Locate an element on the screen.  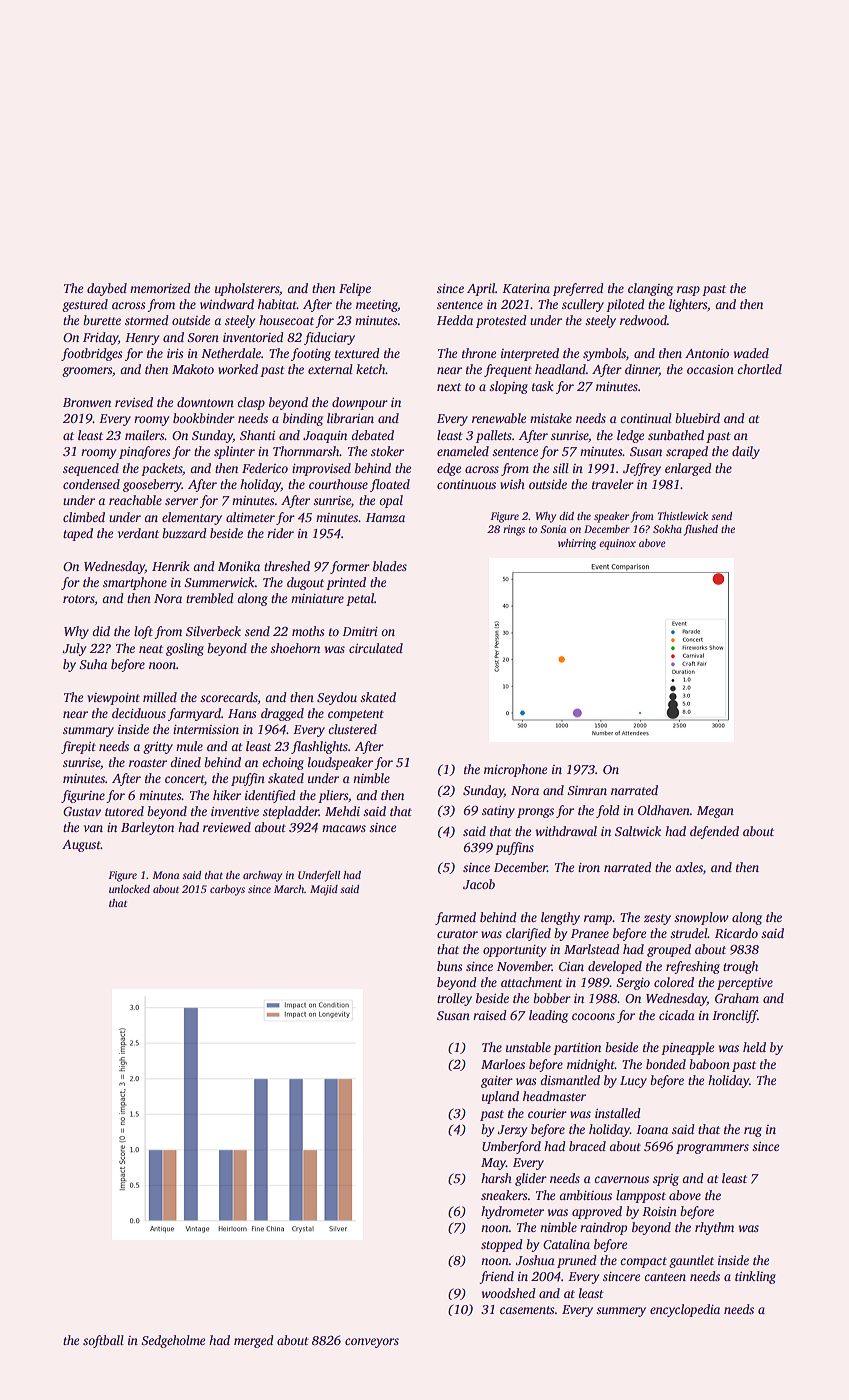
Simran is located at coordinates (587, 790).
